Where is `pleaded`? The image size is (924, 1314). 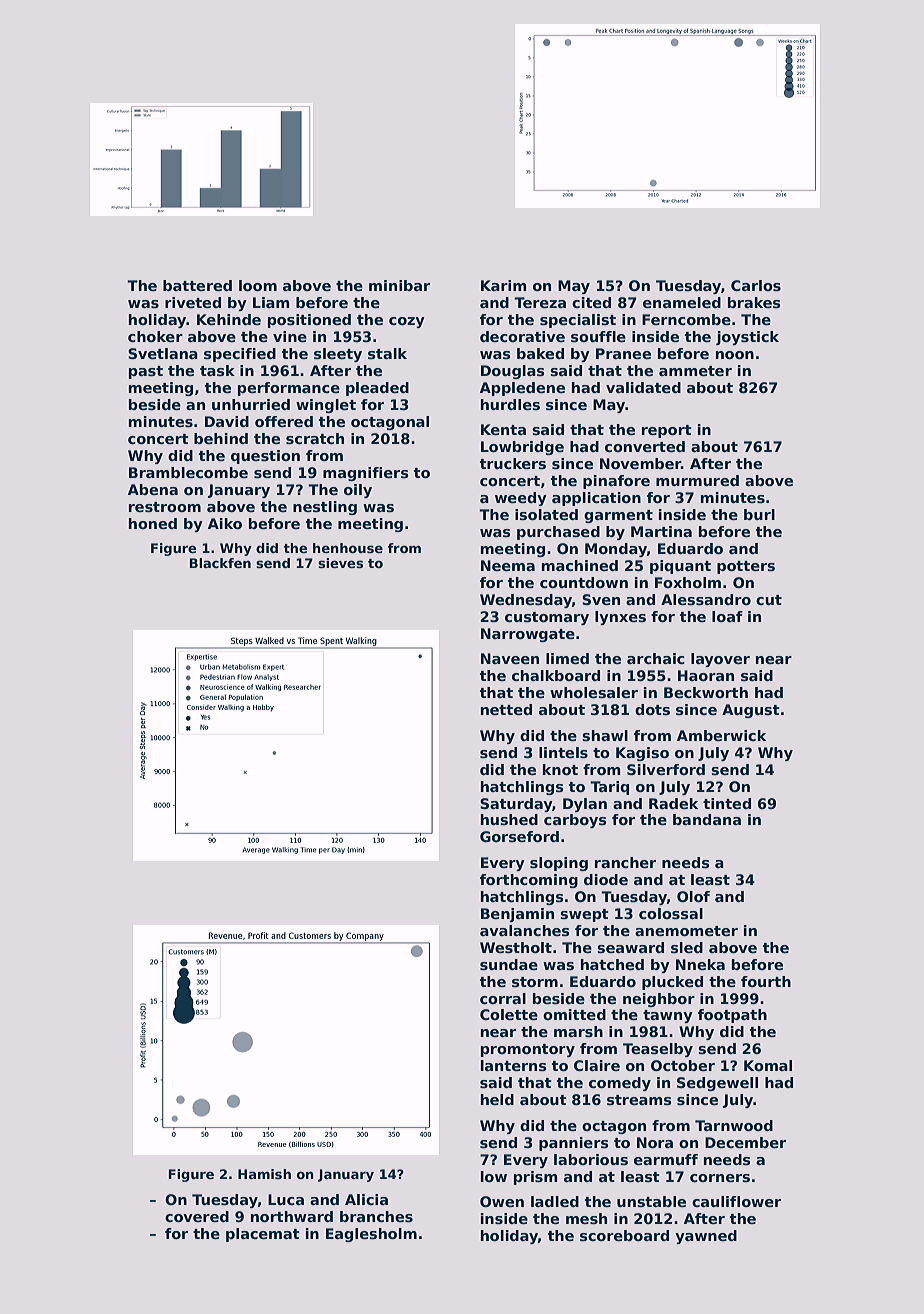 pleaded is located at coordinates (377, 389).
